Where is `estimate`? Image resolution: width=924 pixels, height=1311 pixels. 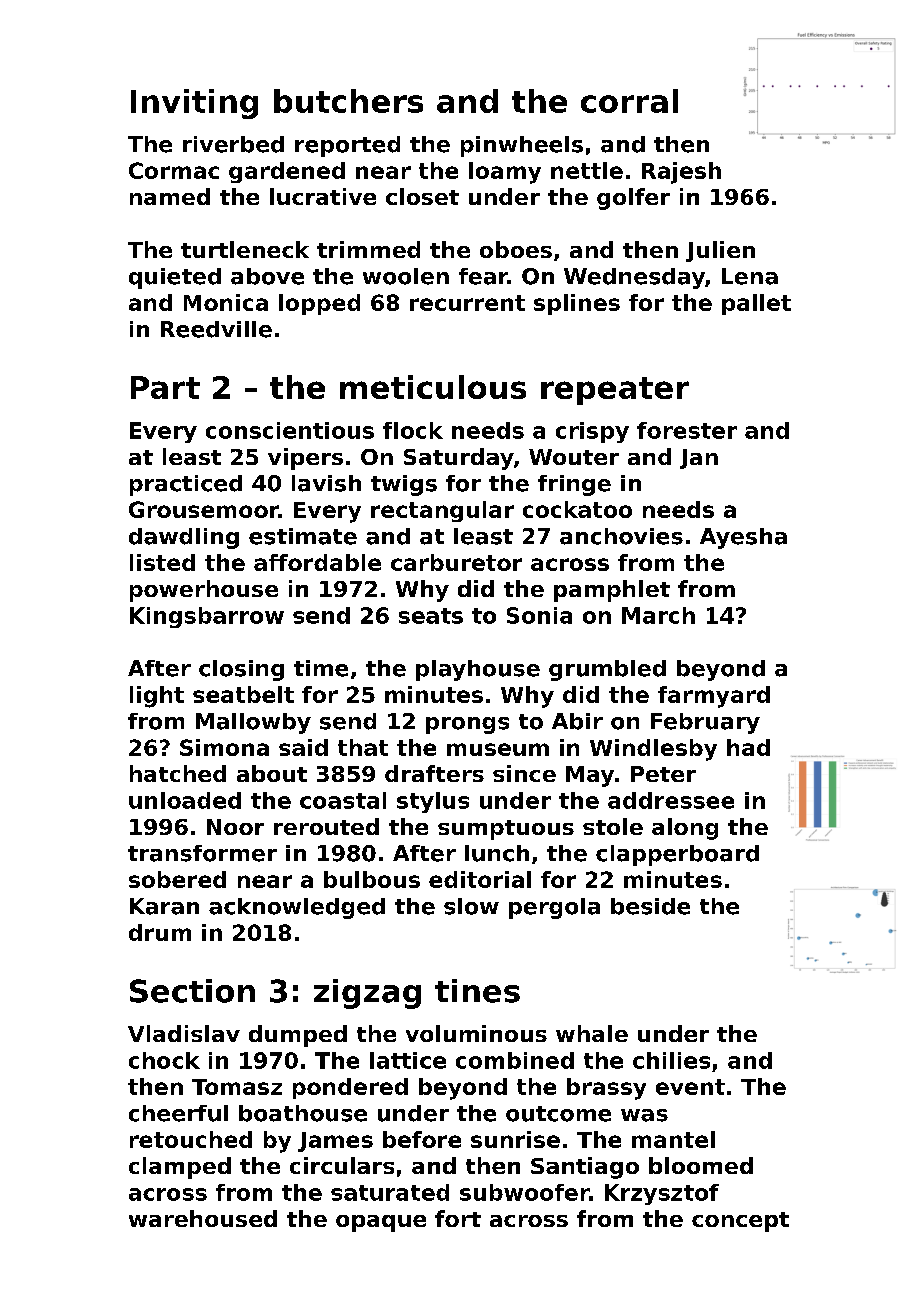
estimate is located at coordinates (303, 536).
